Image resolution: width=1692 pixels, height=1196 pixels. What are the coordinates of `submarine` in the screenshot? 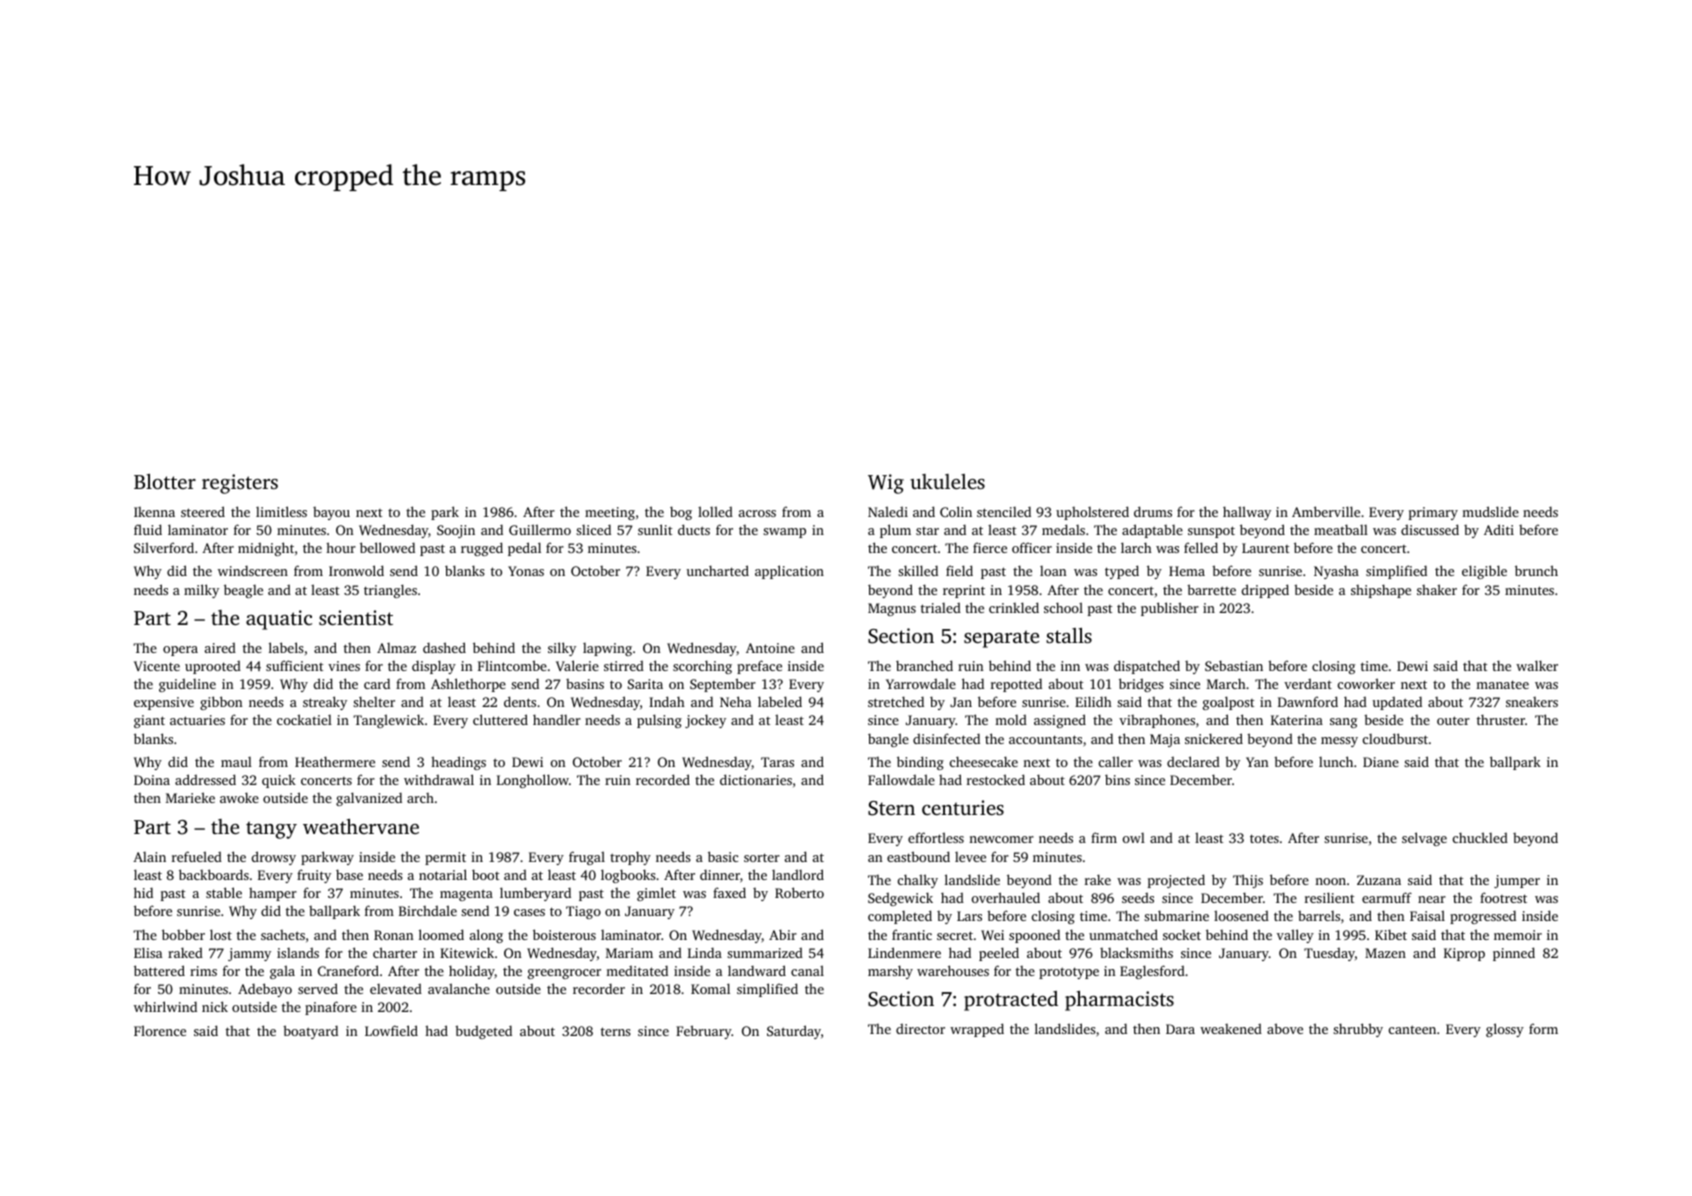 It's located at (1176, 915).
